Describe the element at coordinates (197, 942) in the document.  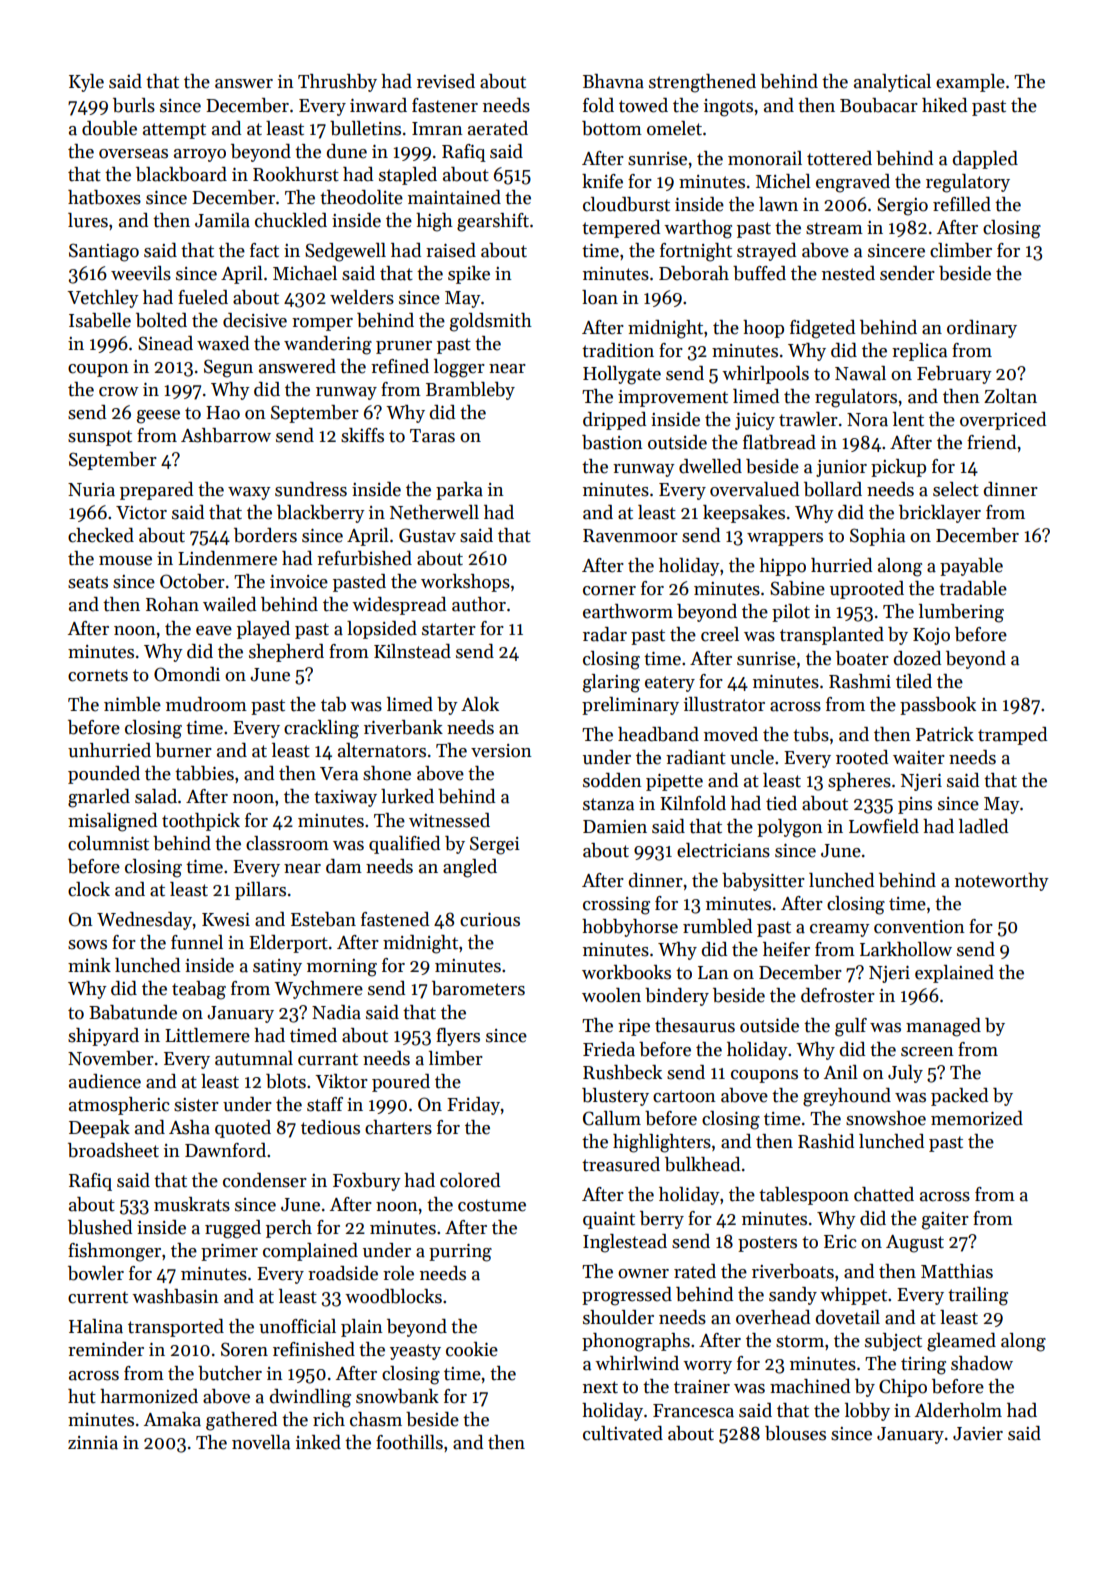
I see `funnel` at that location.
